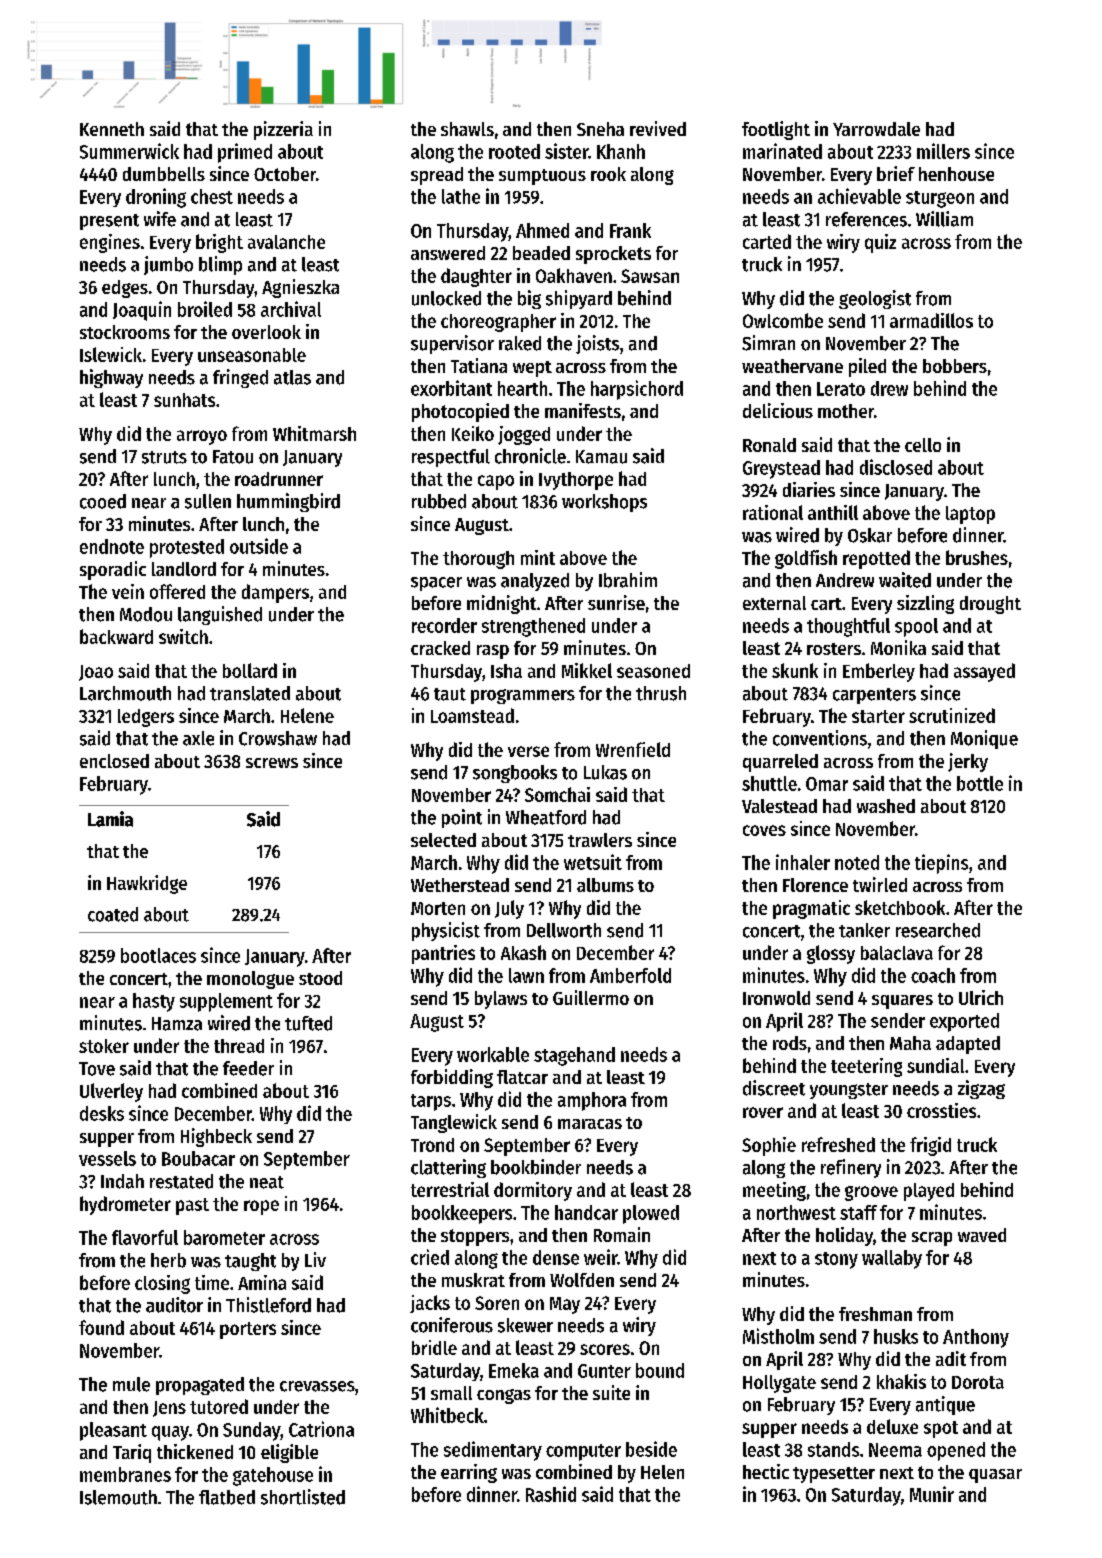 The image size is (1102, 1558). Describe the element at coordinates (212, 1282) in the screenshot. I see `time` at that location.
